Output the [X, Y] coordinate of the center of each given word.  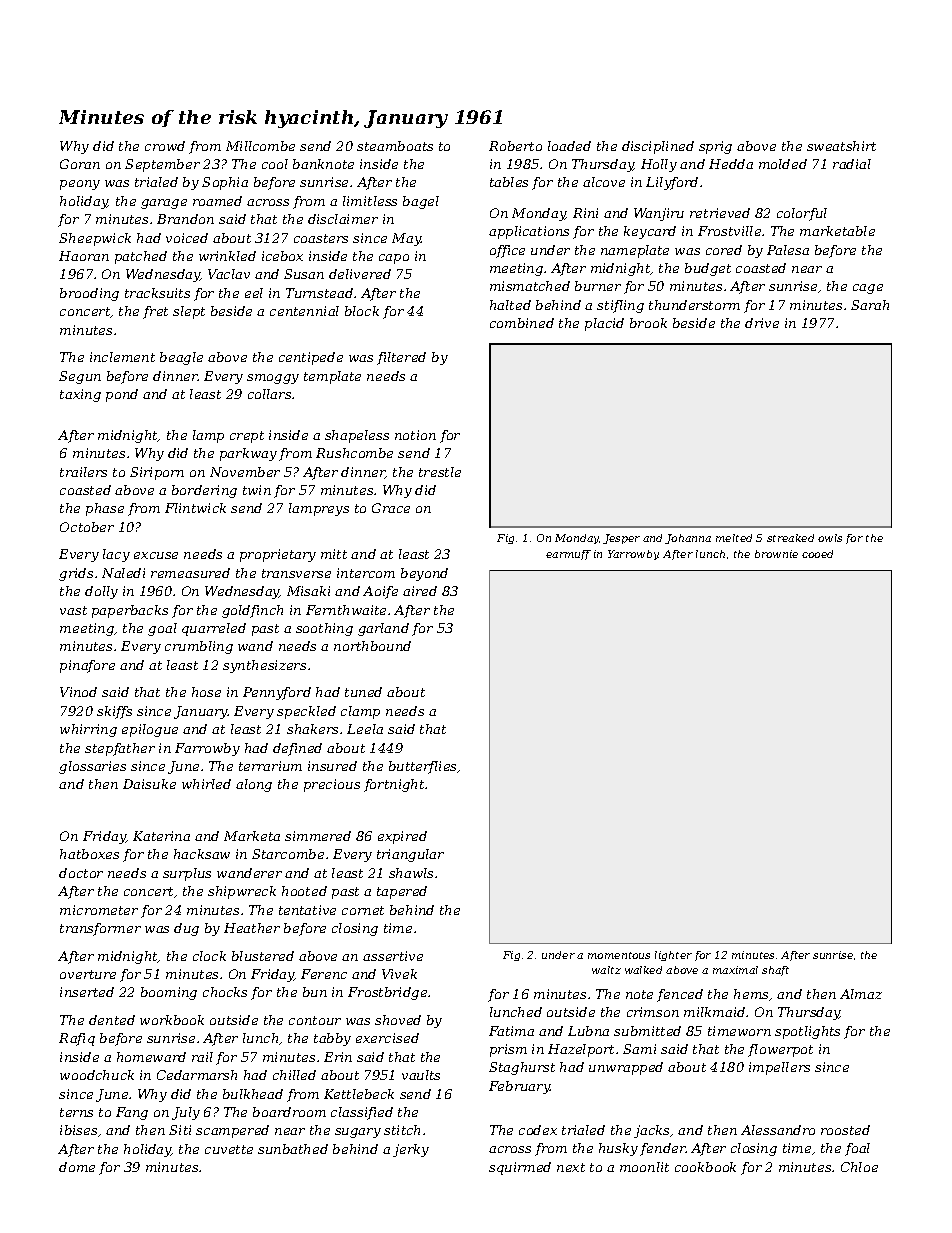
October [87, 527]
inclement [122, 357]
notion [415, 435]
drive [762, 323]
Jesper [621, 539]
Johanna [688, 539]
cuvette [229, 1149]
